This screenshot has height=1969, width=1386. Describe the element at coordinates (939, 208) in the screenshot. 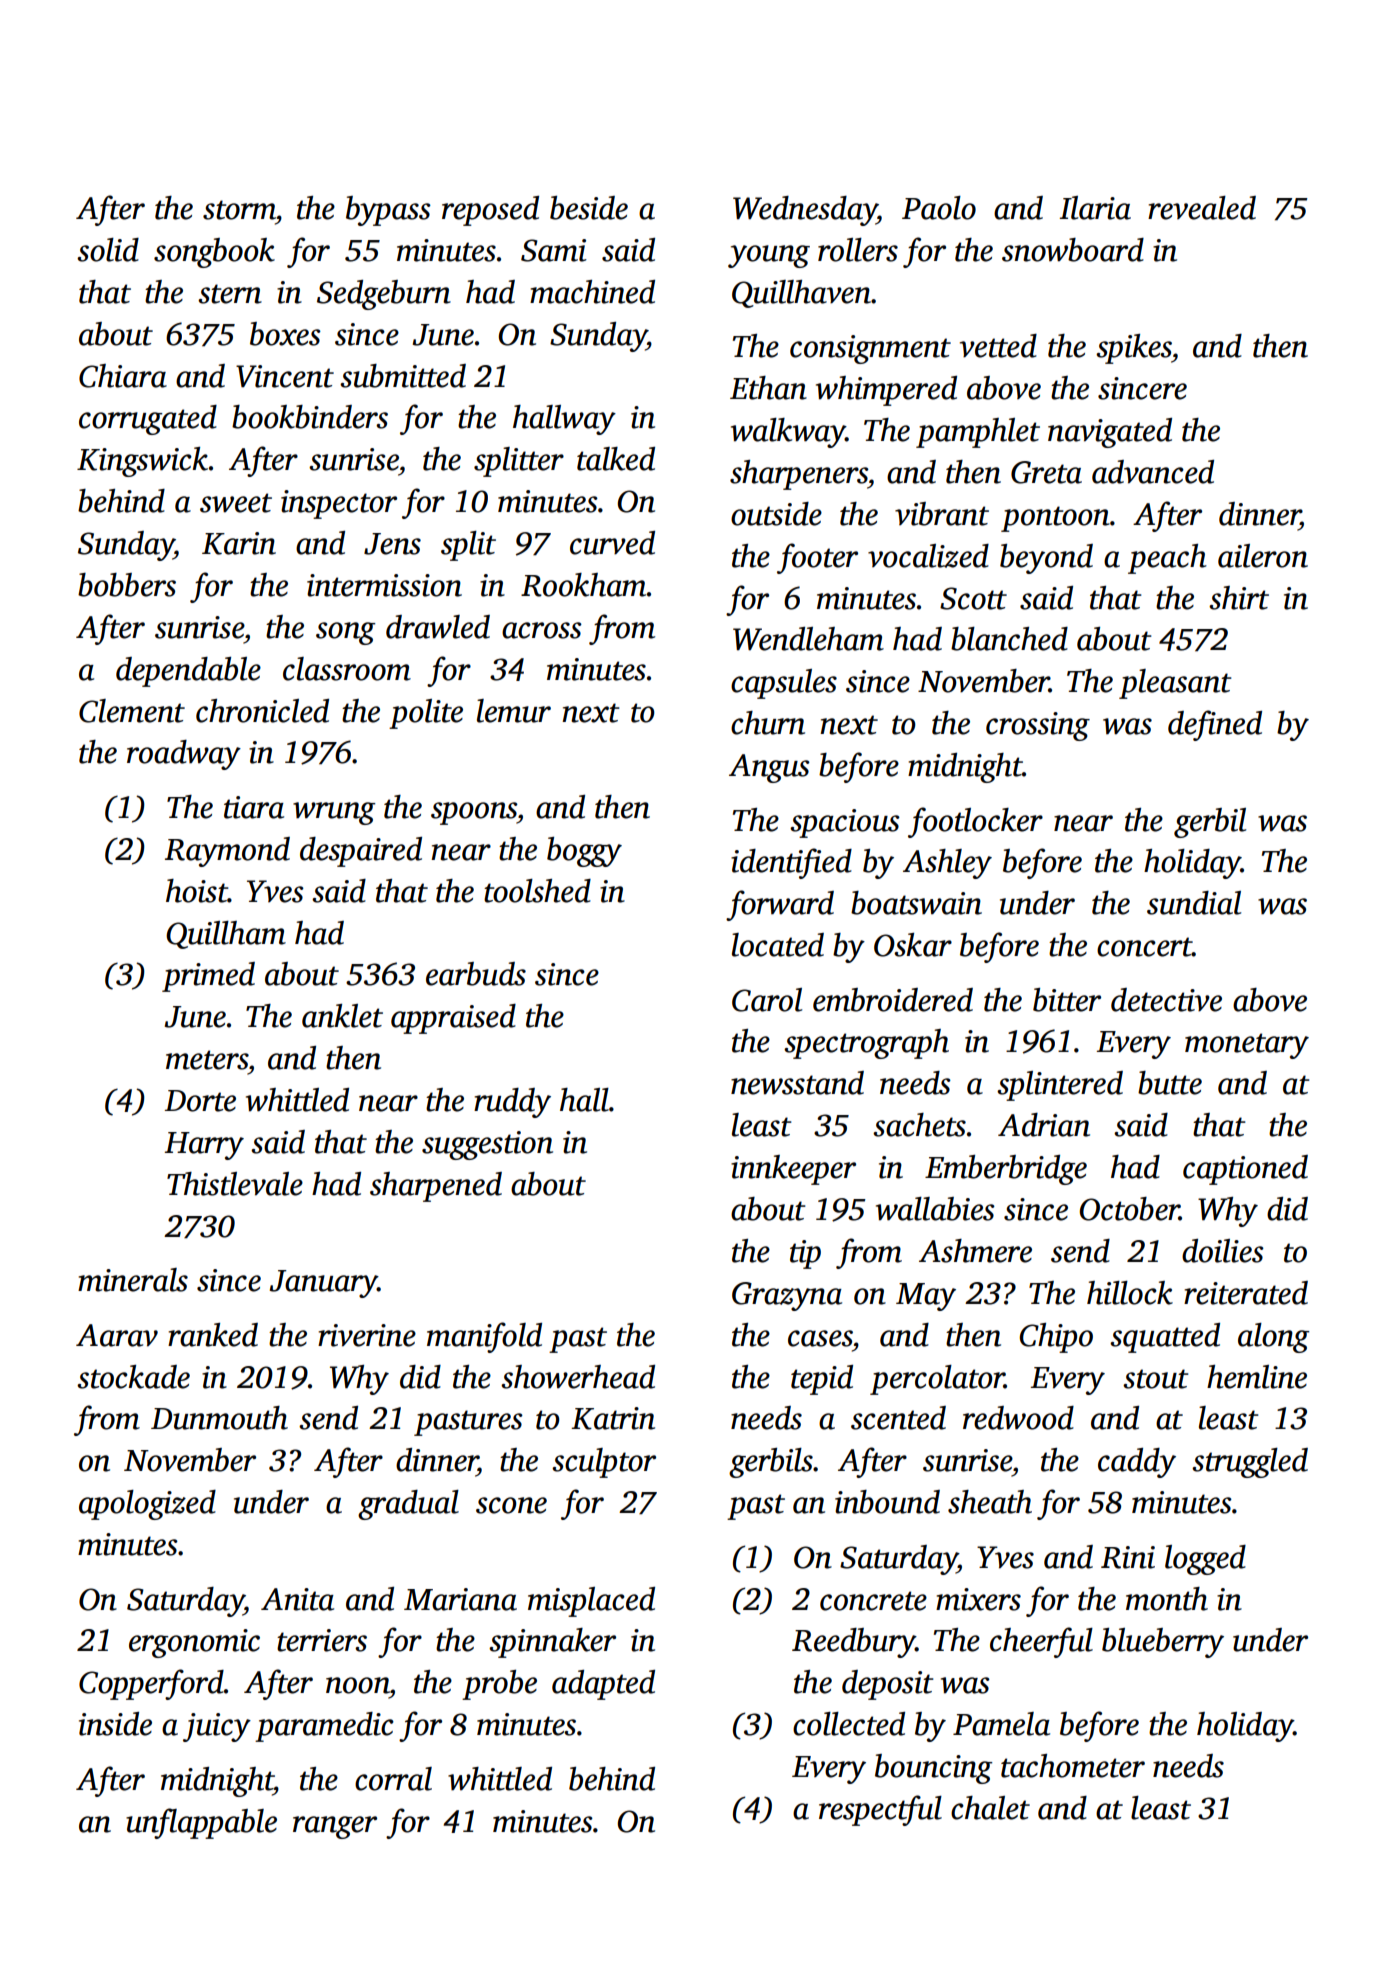

I see `Paolo` at that location.
